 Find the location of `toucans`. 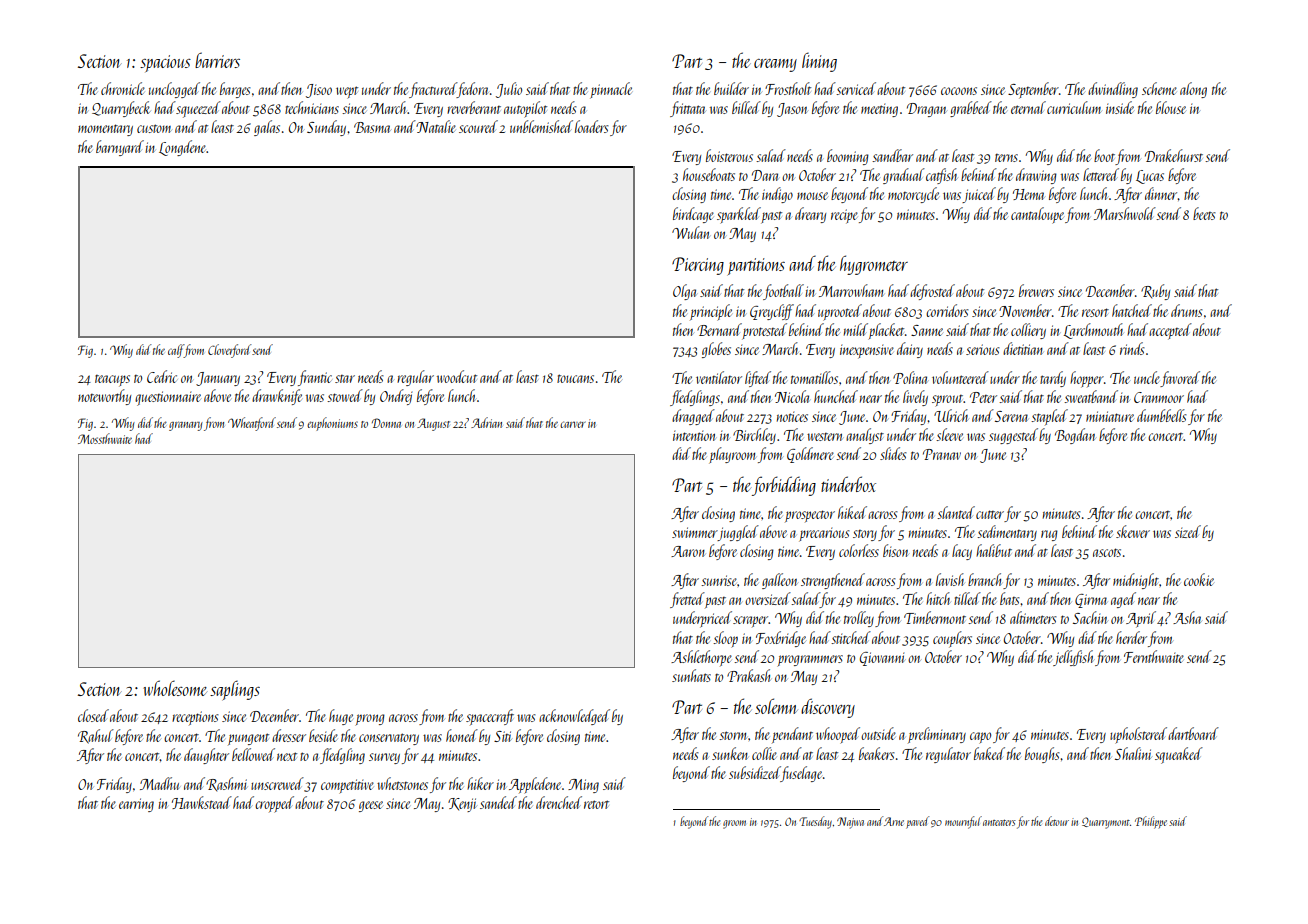

toucans is located at coordinates (575, 378).
